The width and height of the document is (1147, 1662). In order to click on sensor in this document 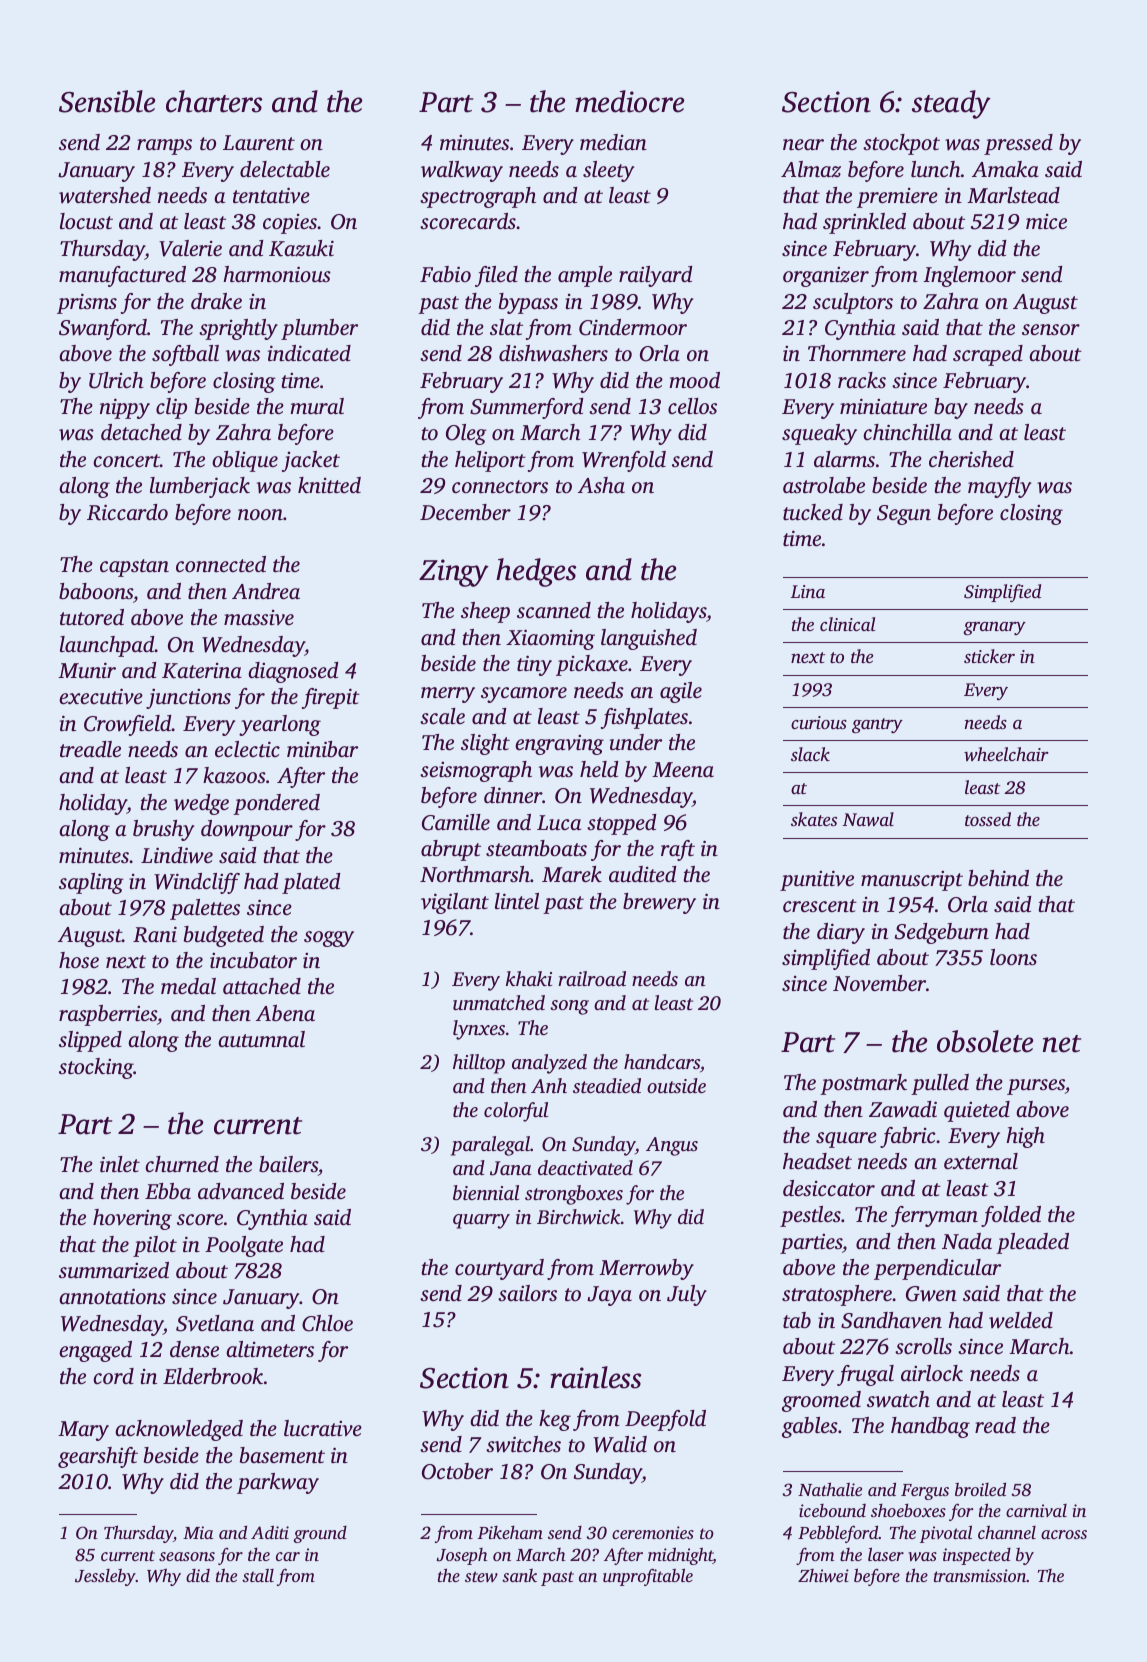, I will do `click(1051, 329)`.
